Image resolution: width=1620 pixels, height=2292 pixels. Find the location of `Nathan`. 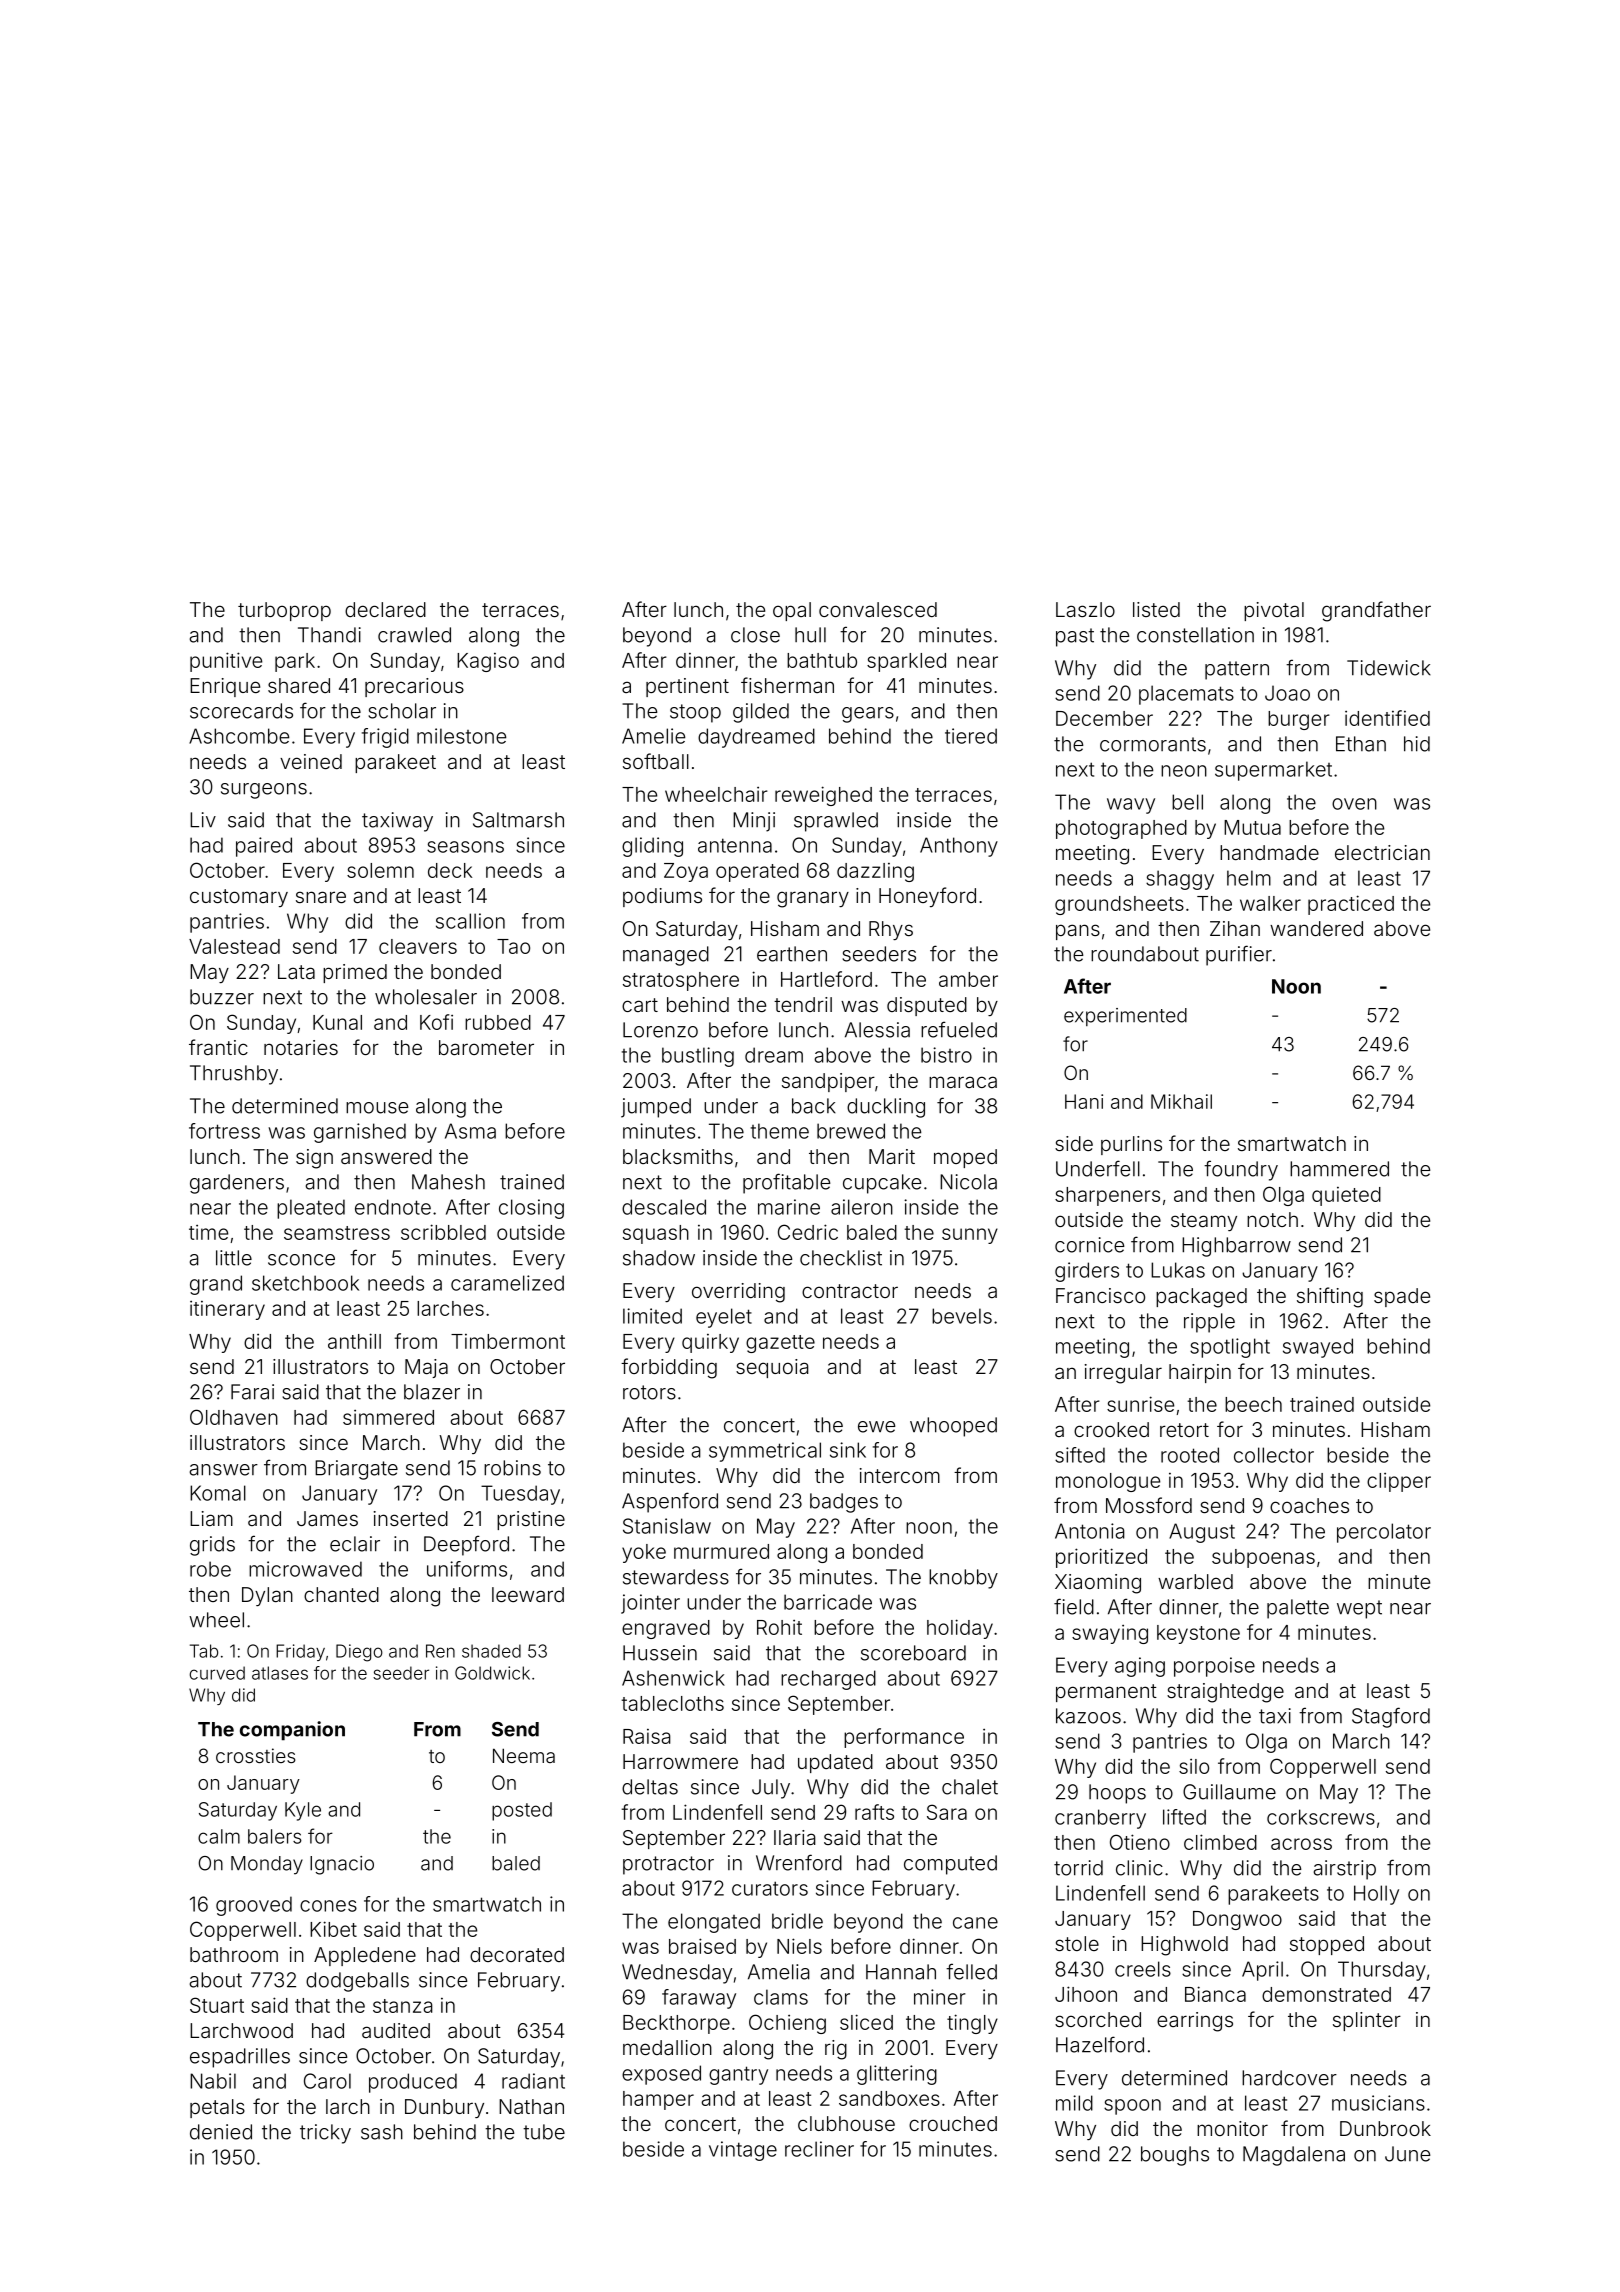

Nathan is located at coordinates (531, 2106).
